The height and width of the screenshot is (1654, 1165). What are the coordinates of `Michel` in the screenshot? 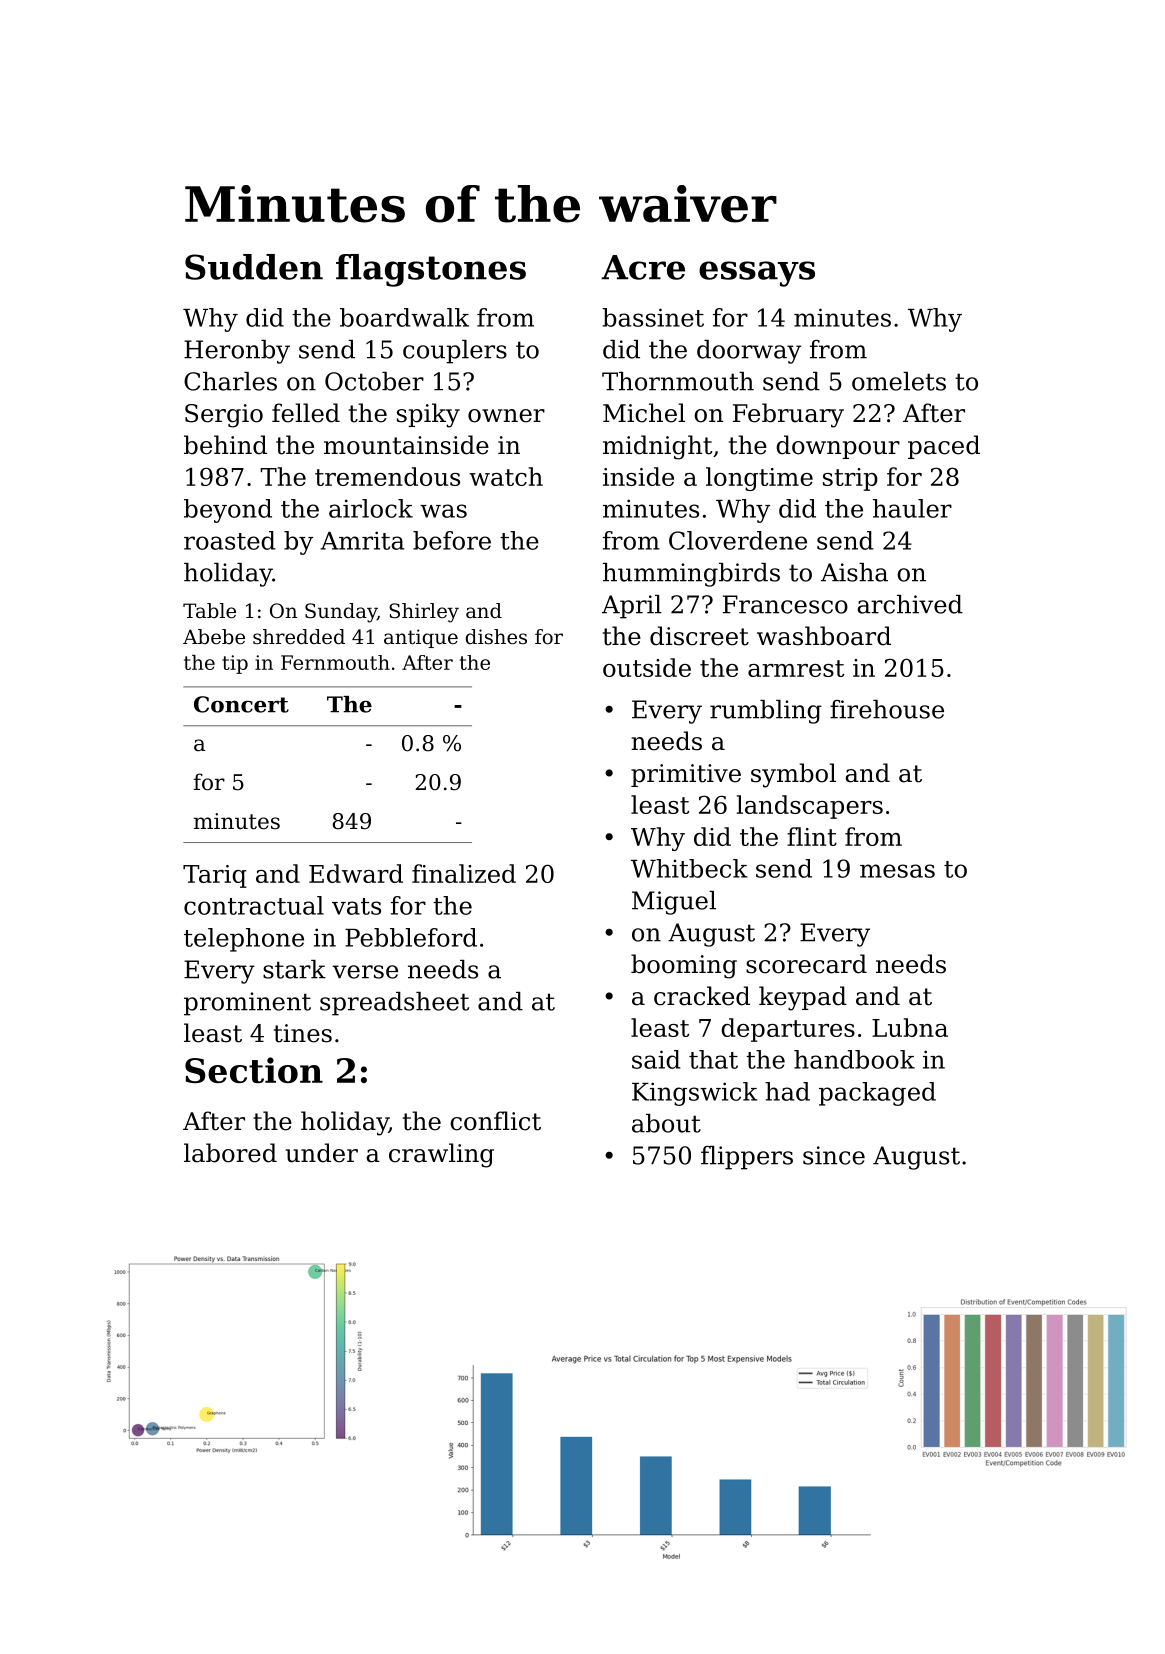 It's located at (644, 413).
